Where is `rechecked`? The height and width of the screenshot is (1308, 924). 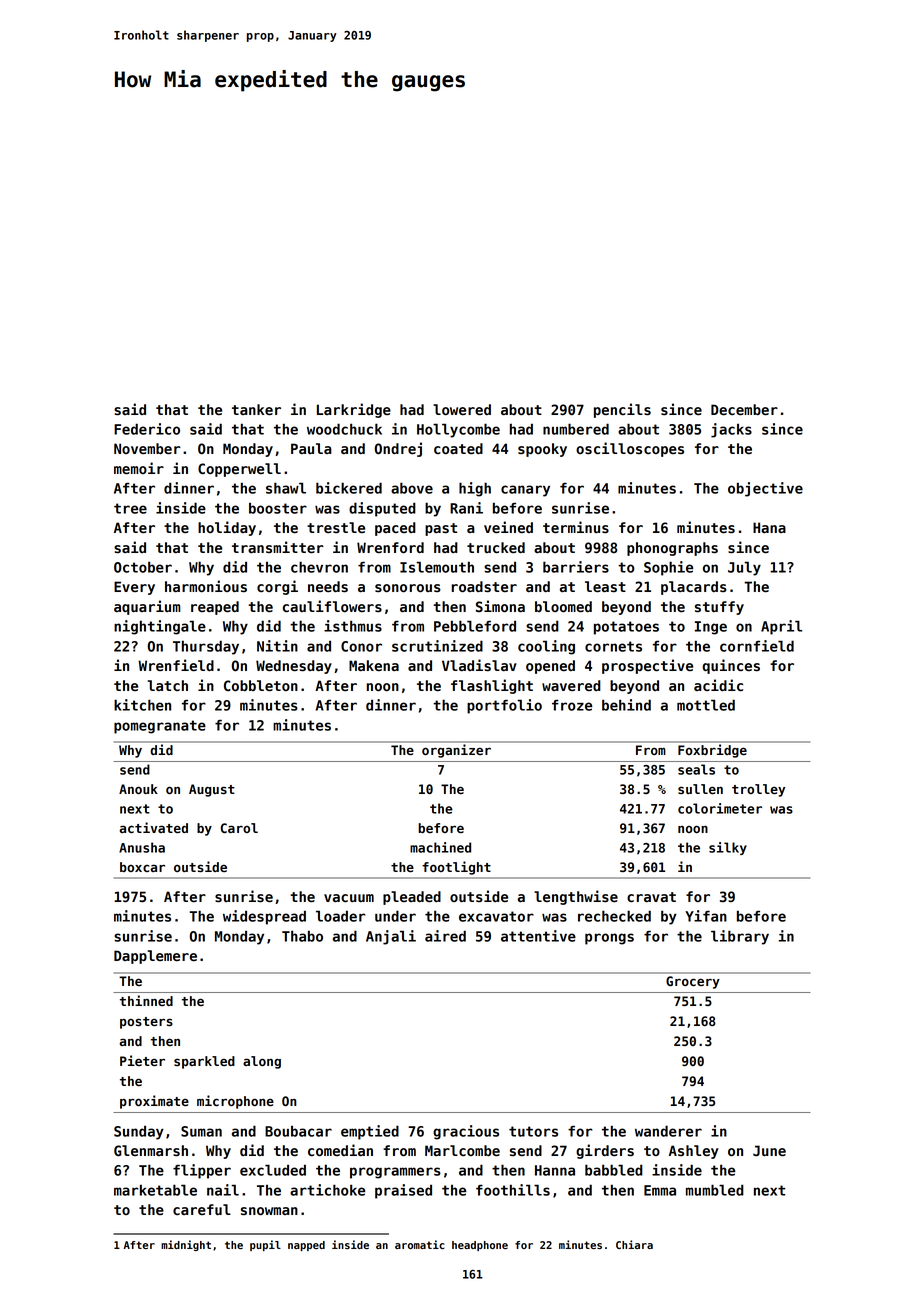
rechecked is located at coordinates (614, 916).
